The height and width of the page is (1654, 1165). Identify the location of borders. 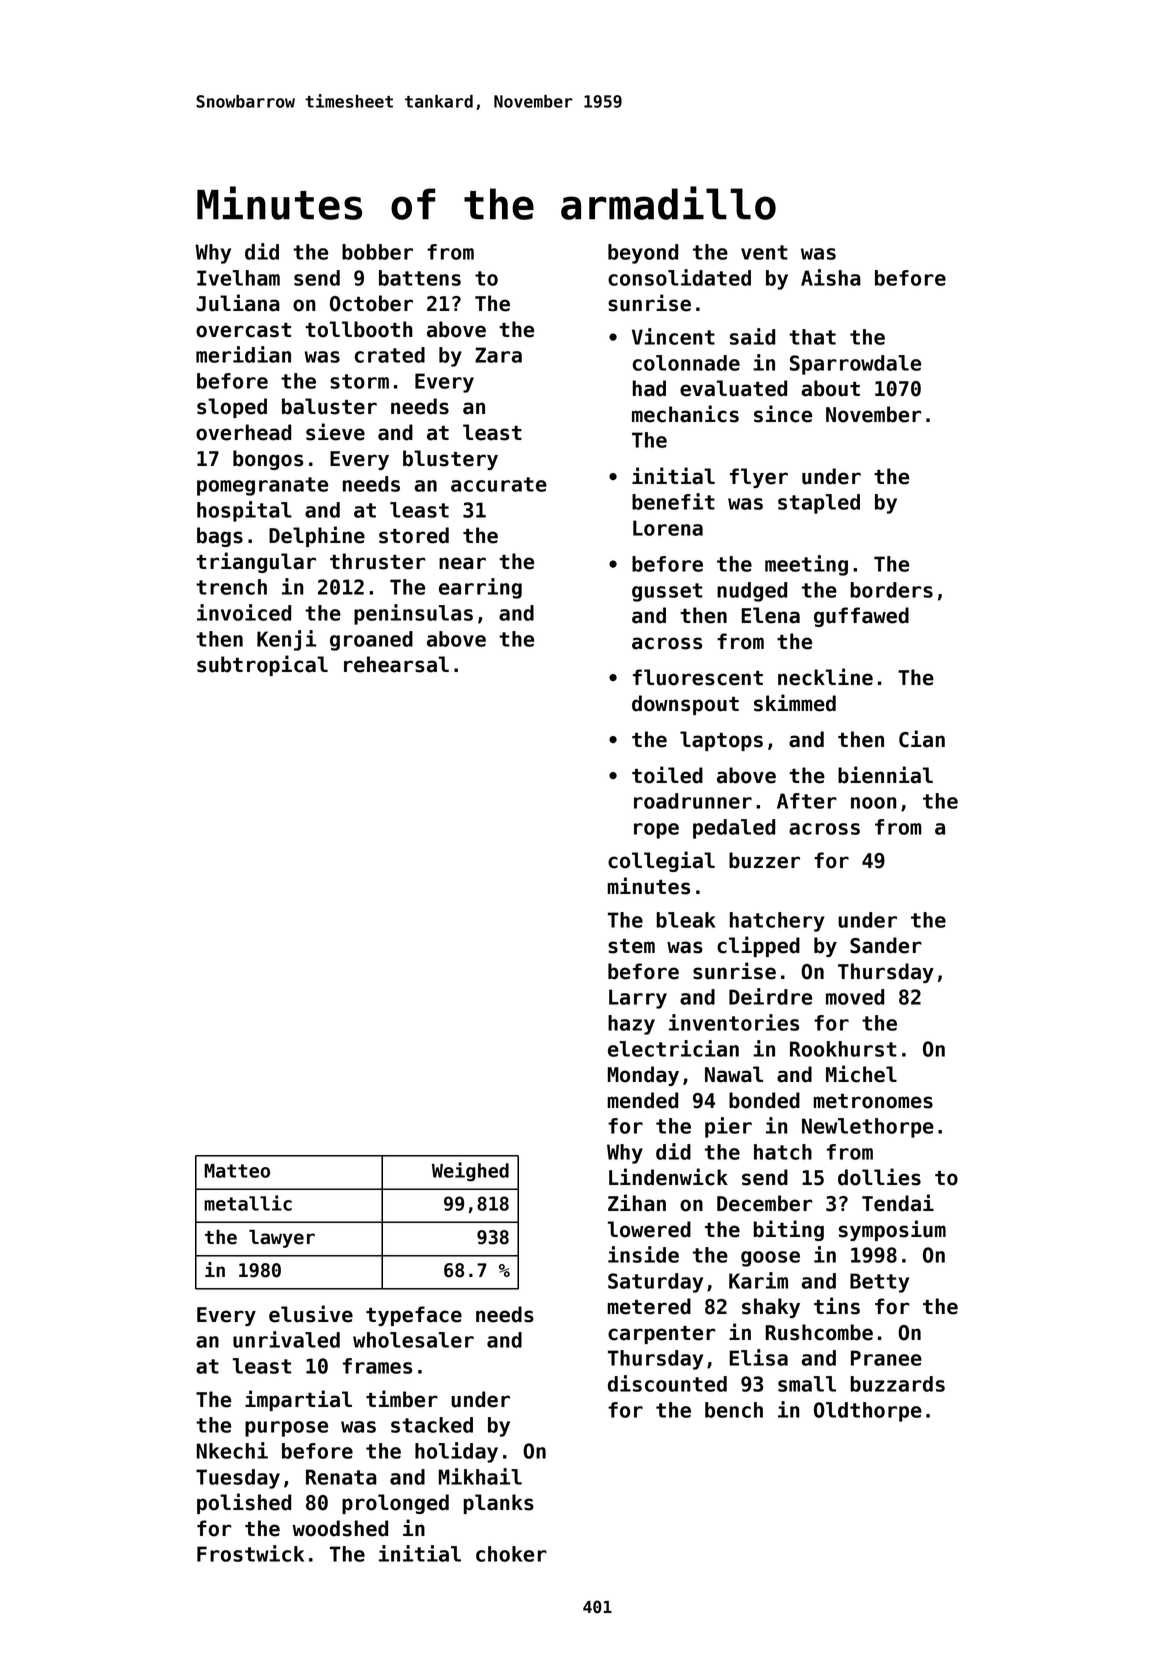
(891, 590).
